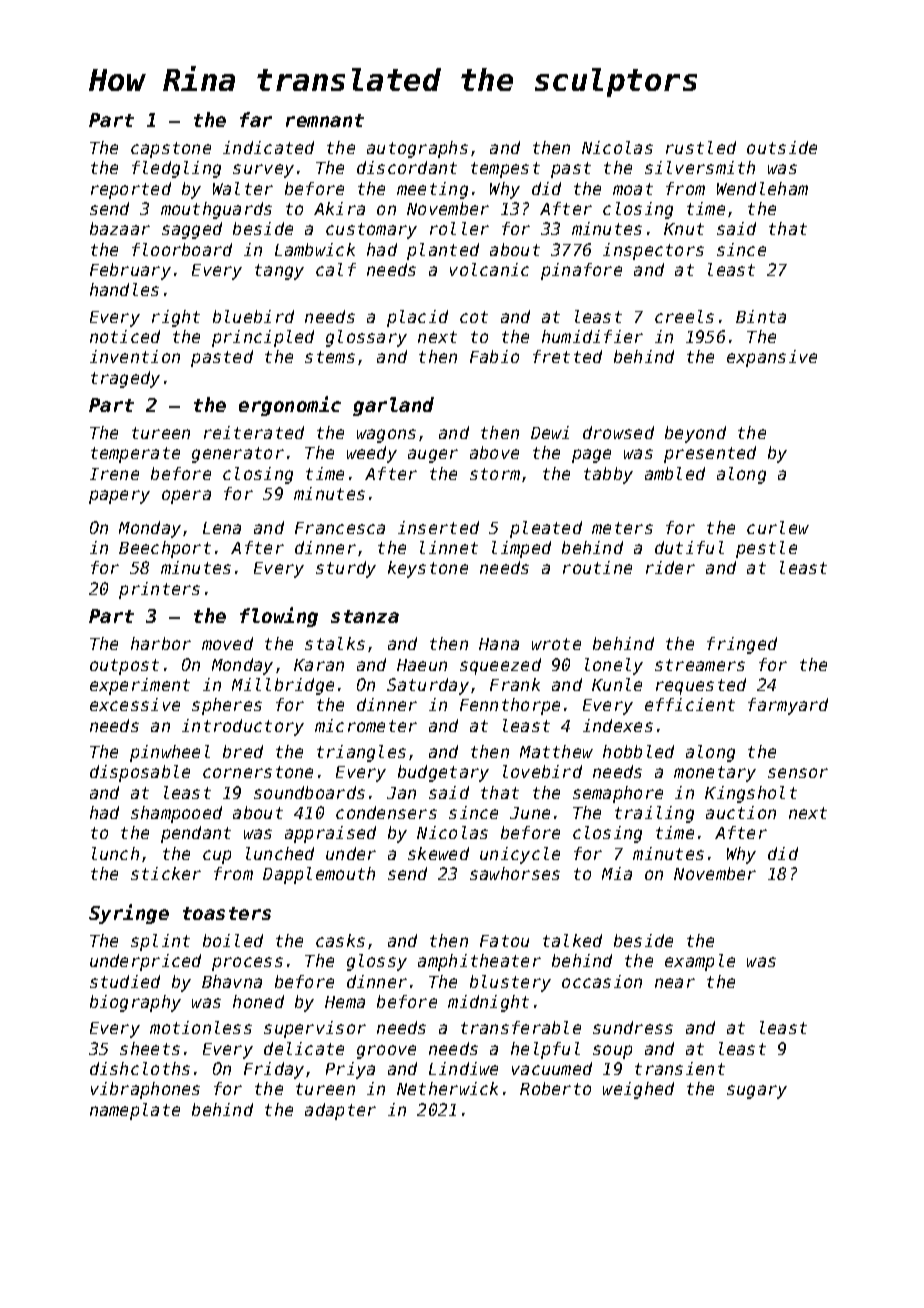  Describe the element at coordinates (319, 875) in the image. I see `Dapplemouth` at that location.
